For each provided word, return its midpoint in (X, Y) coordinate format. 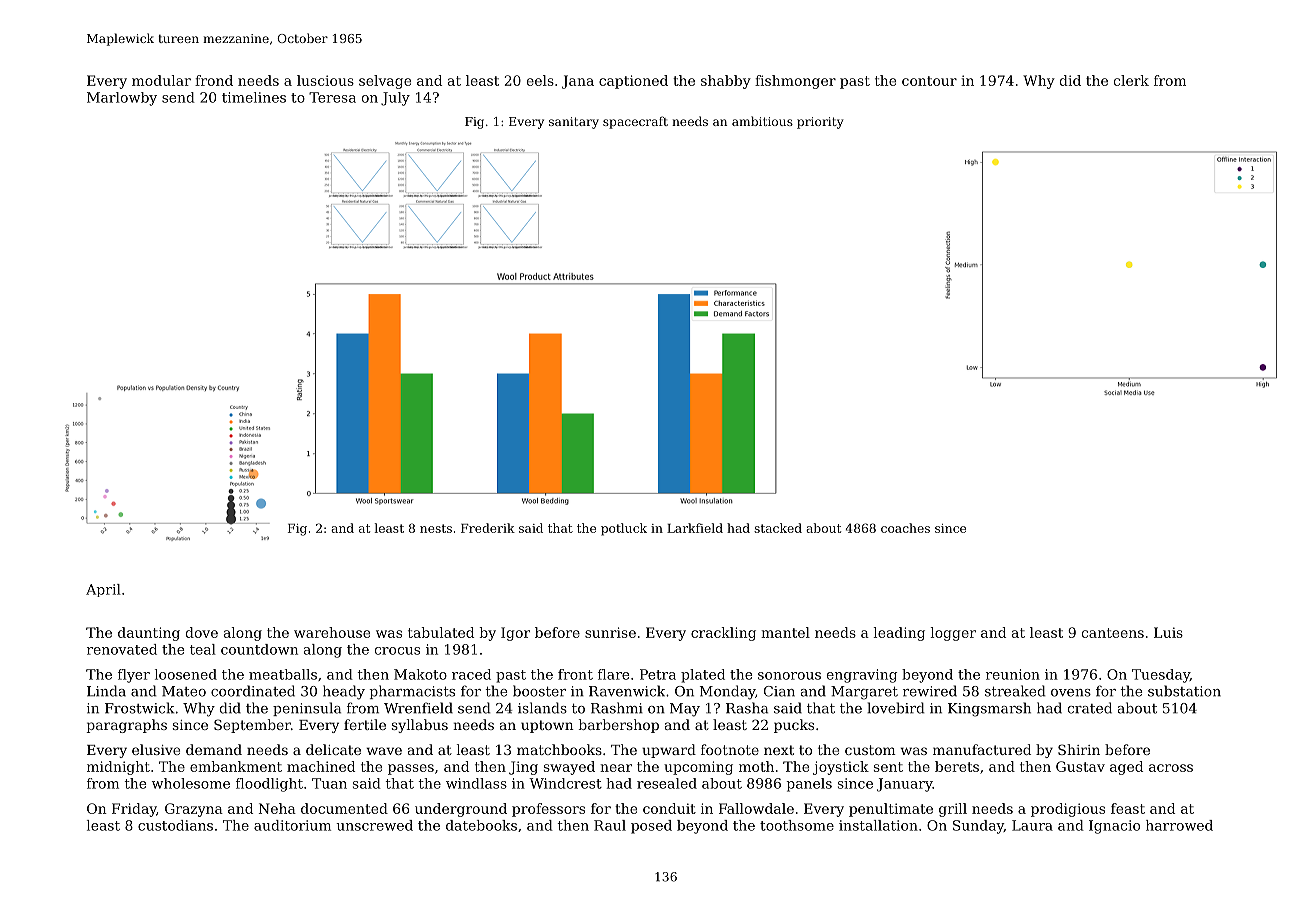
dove (202, 632)
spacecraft (635, 122)
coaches (905, 528)
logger (953, 634)
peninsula (307, 709)
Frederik (488, 528)
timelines (254, 97)
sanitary (574, 123)
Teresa (332, 97)
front (575, 674)
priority (820, 123)
